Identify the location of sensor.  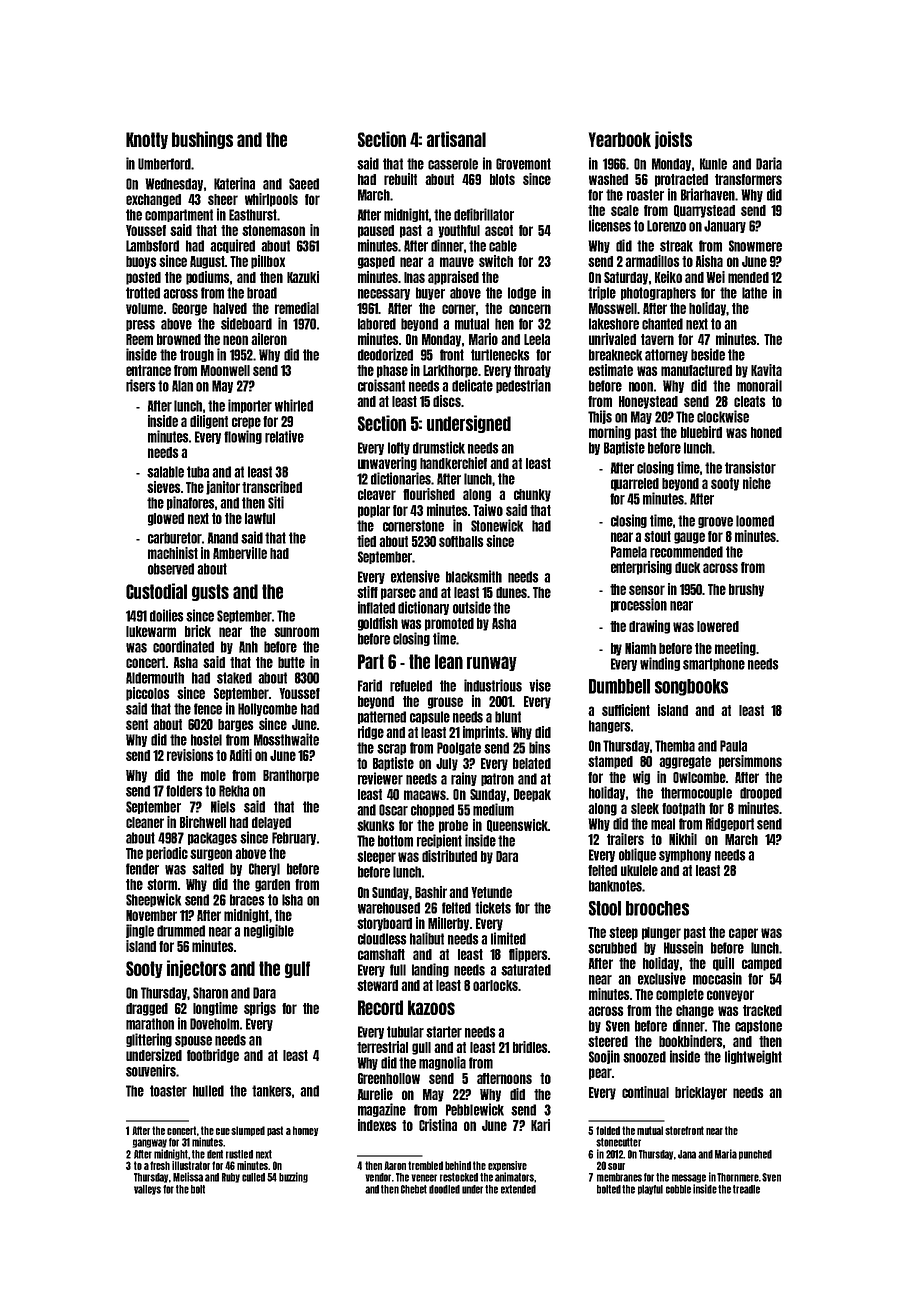
(647, 590).
